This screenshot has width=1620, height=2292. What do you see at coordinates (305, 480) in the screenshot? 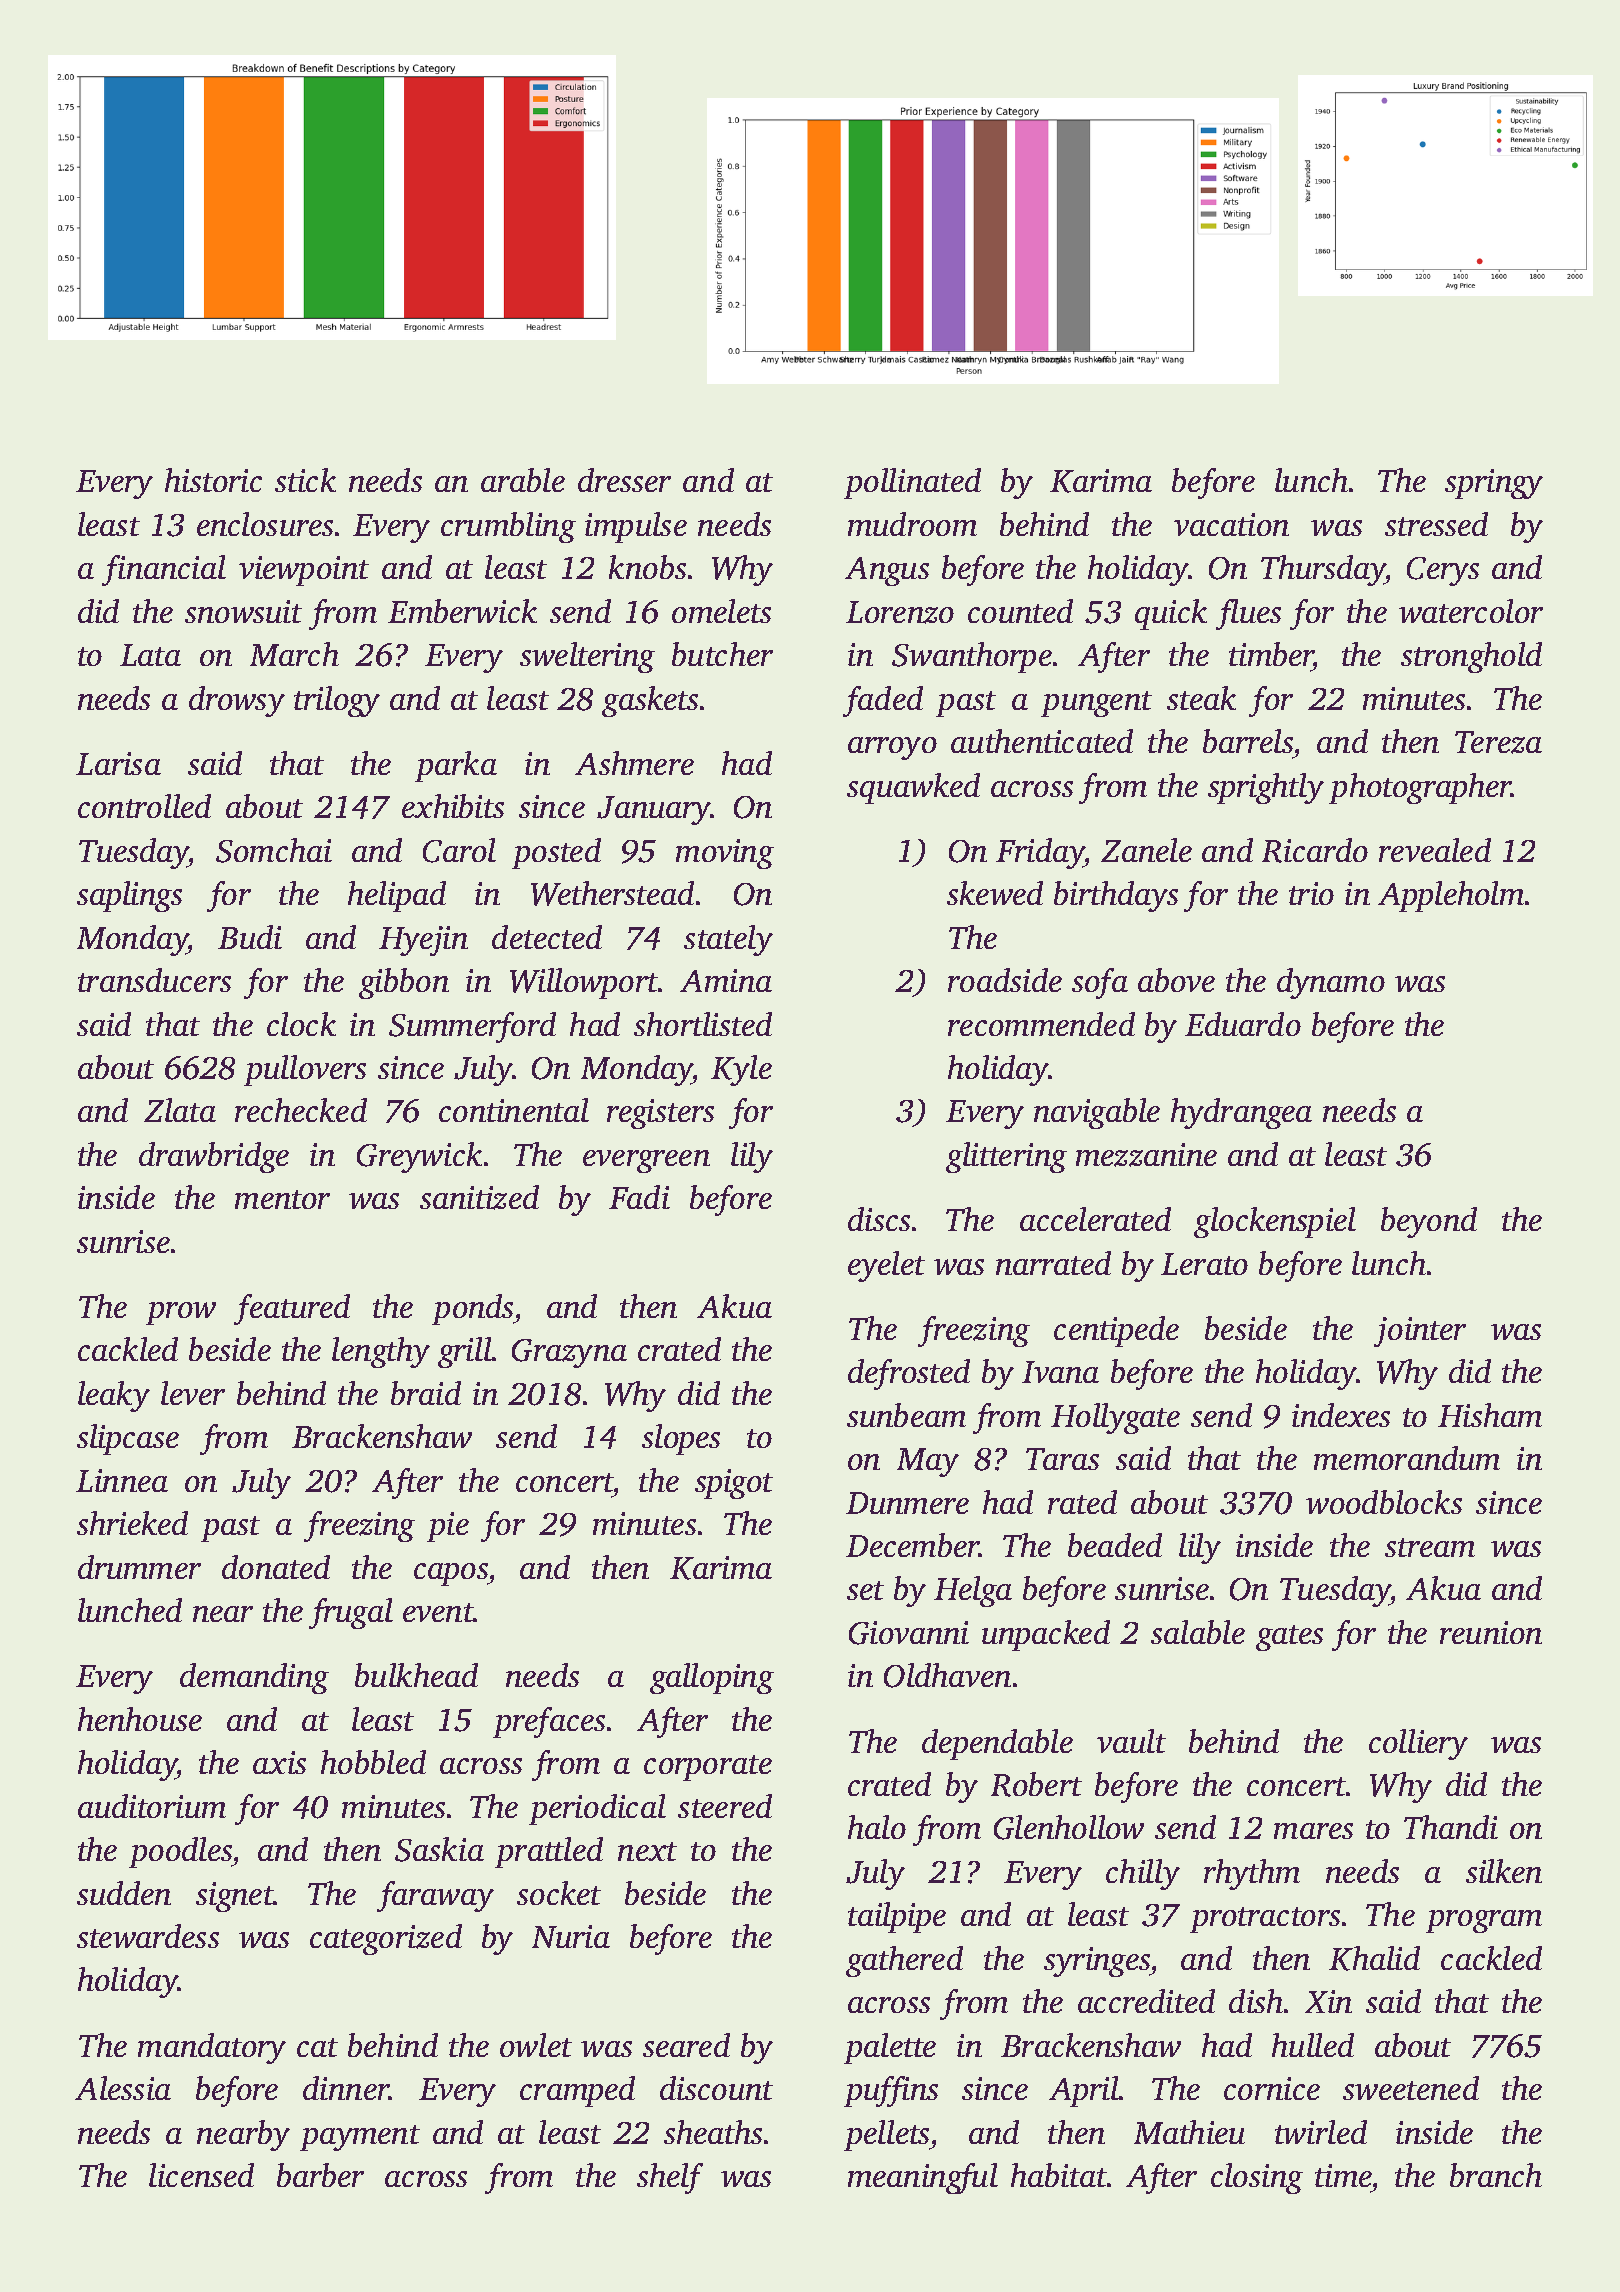
I see `stick` at bounding box center [305, 480].
